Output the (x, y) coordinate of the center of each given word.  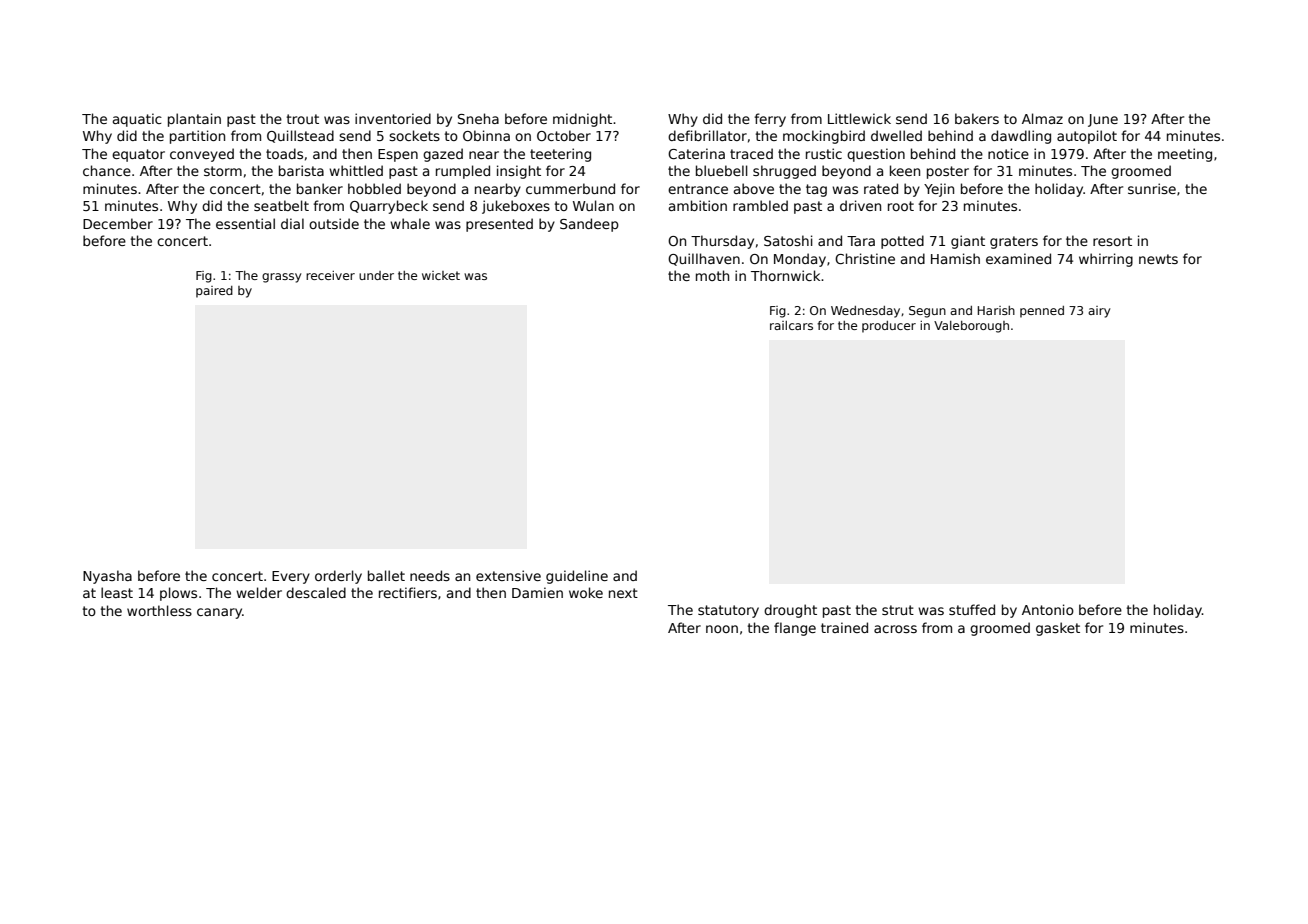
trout (303, 119)
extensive (508, 575)
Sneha (478, 118)
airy (1099, 312)
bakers (977, 118)
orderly (338, 577)
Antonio (1048, 609)
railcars (791, 325)
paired (214, 292)
